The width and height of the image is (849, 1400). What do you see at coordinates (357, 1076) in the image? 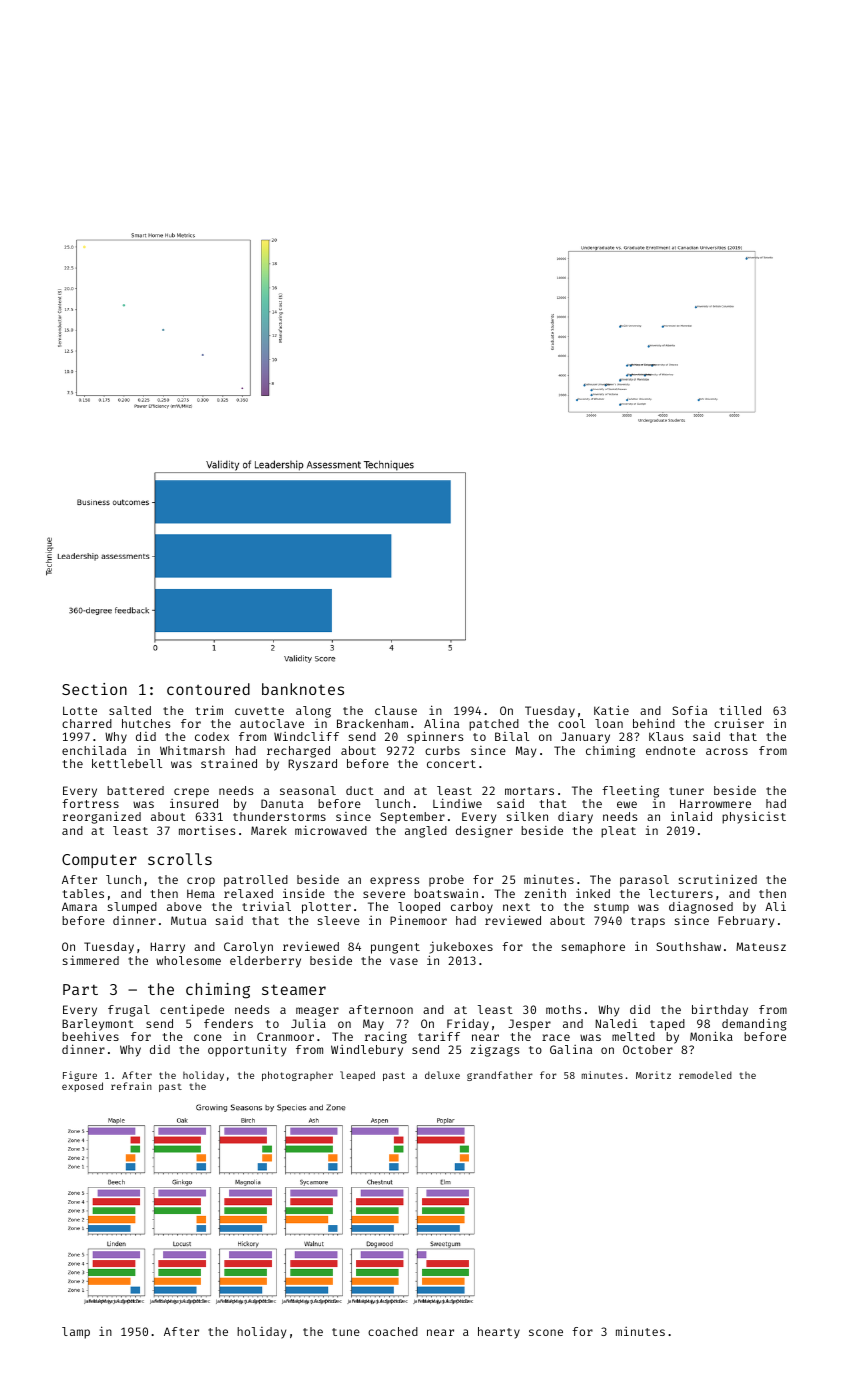
I see `leaped` at bounding box center [357, 1076].
